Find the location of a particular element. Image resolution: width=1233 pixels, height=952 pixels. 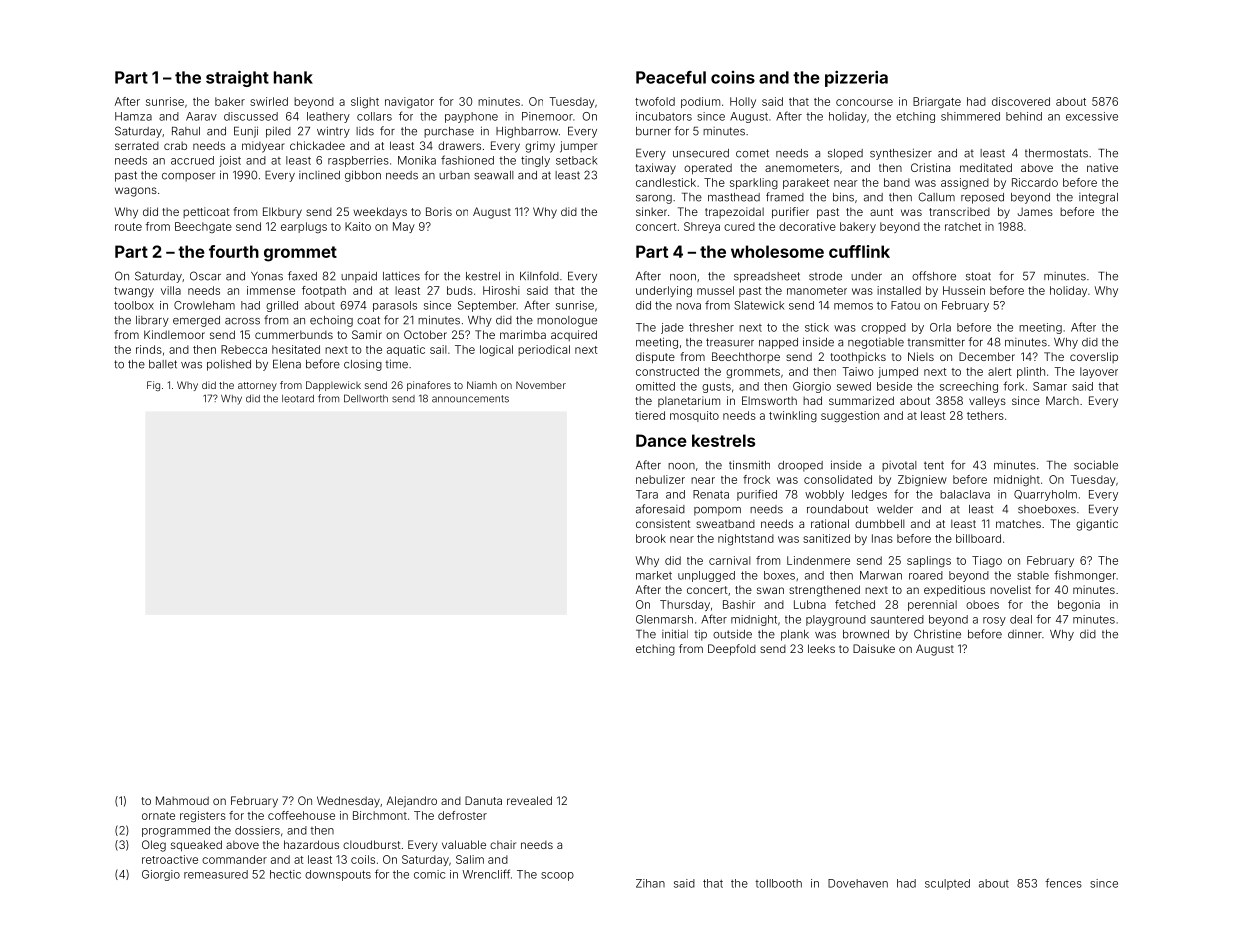

Alejandro is located at coordinates (412, 801).
